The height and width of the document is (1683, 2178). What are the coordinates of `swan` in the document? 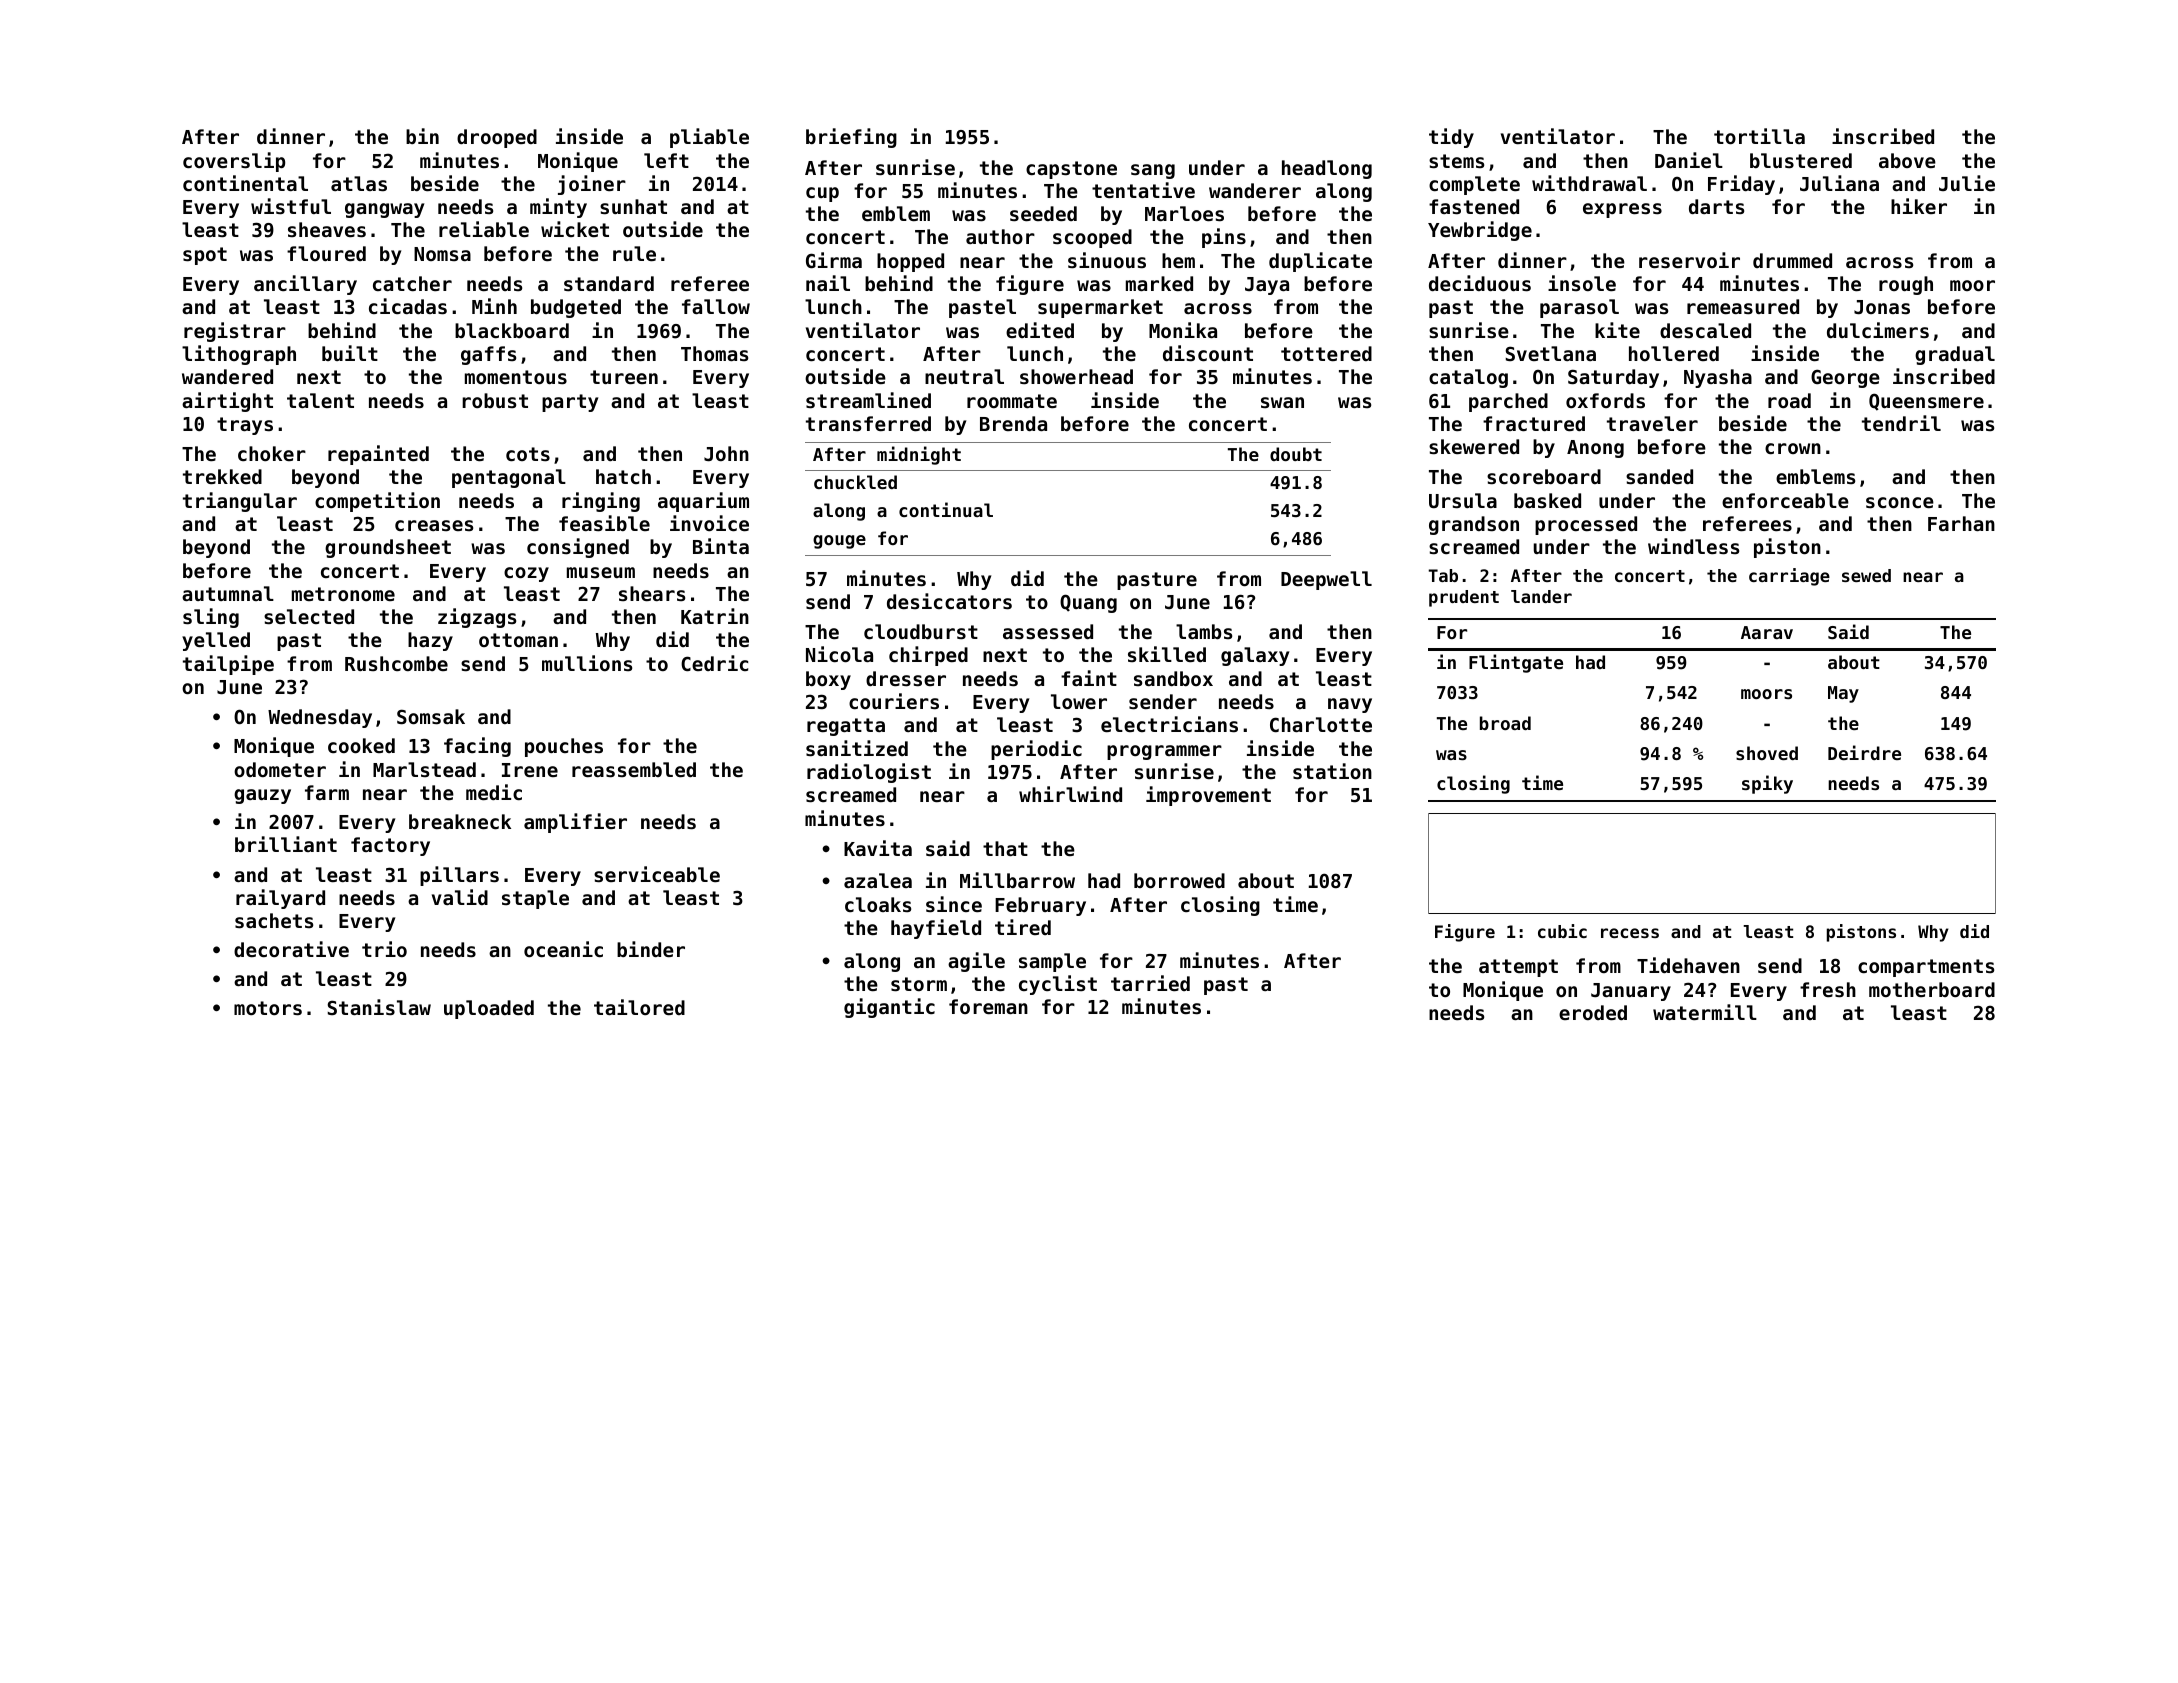 It's located at (1282, 402).
